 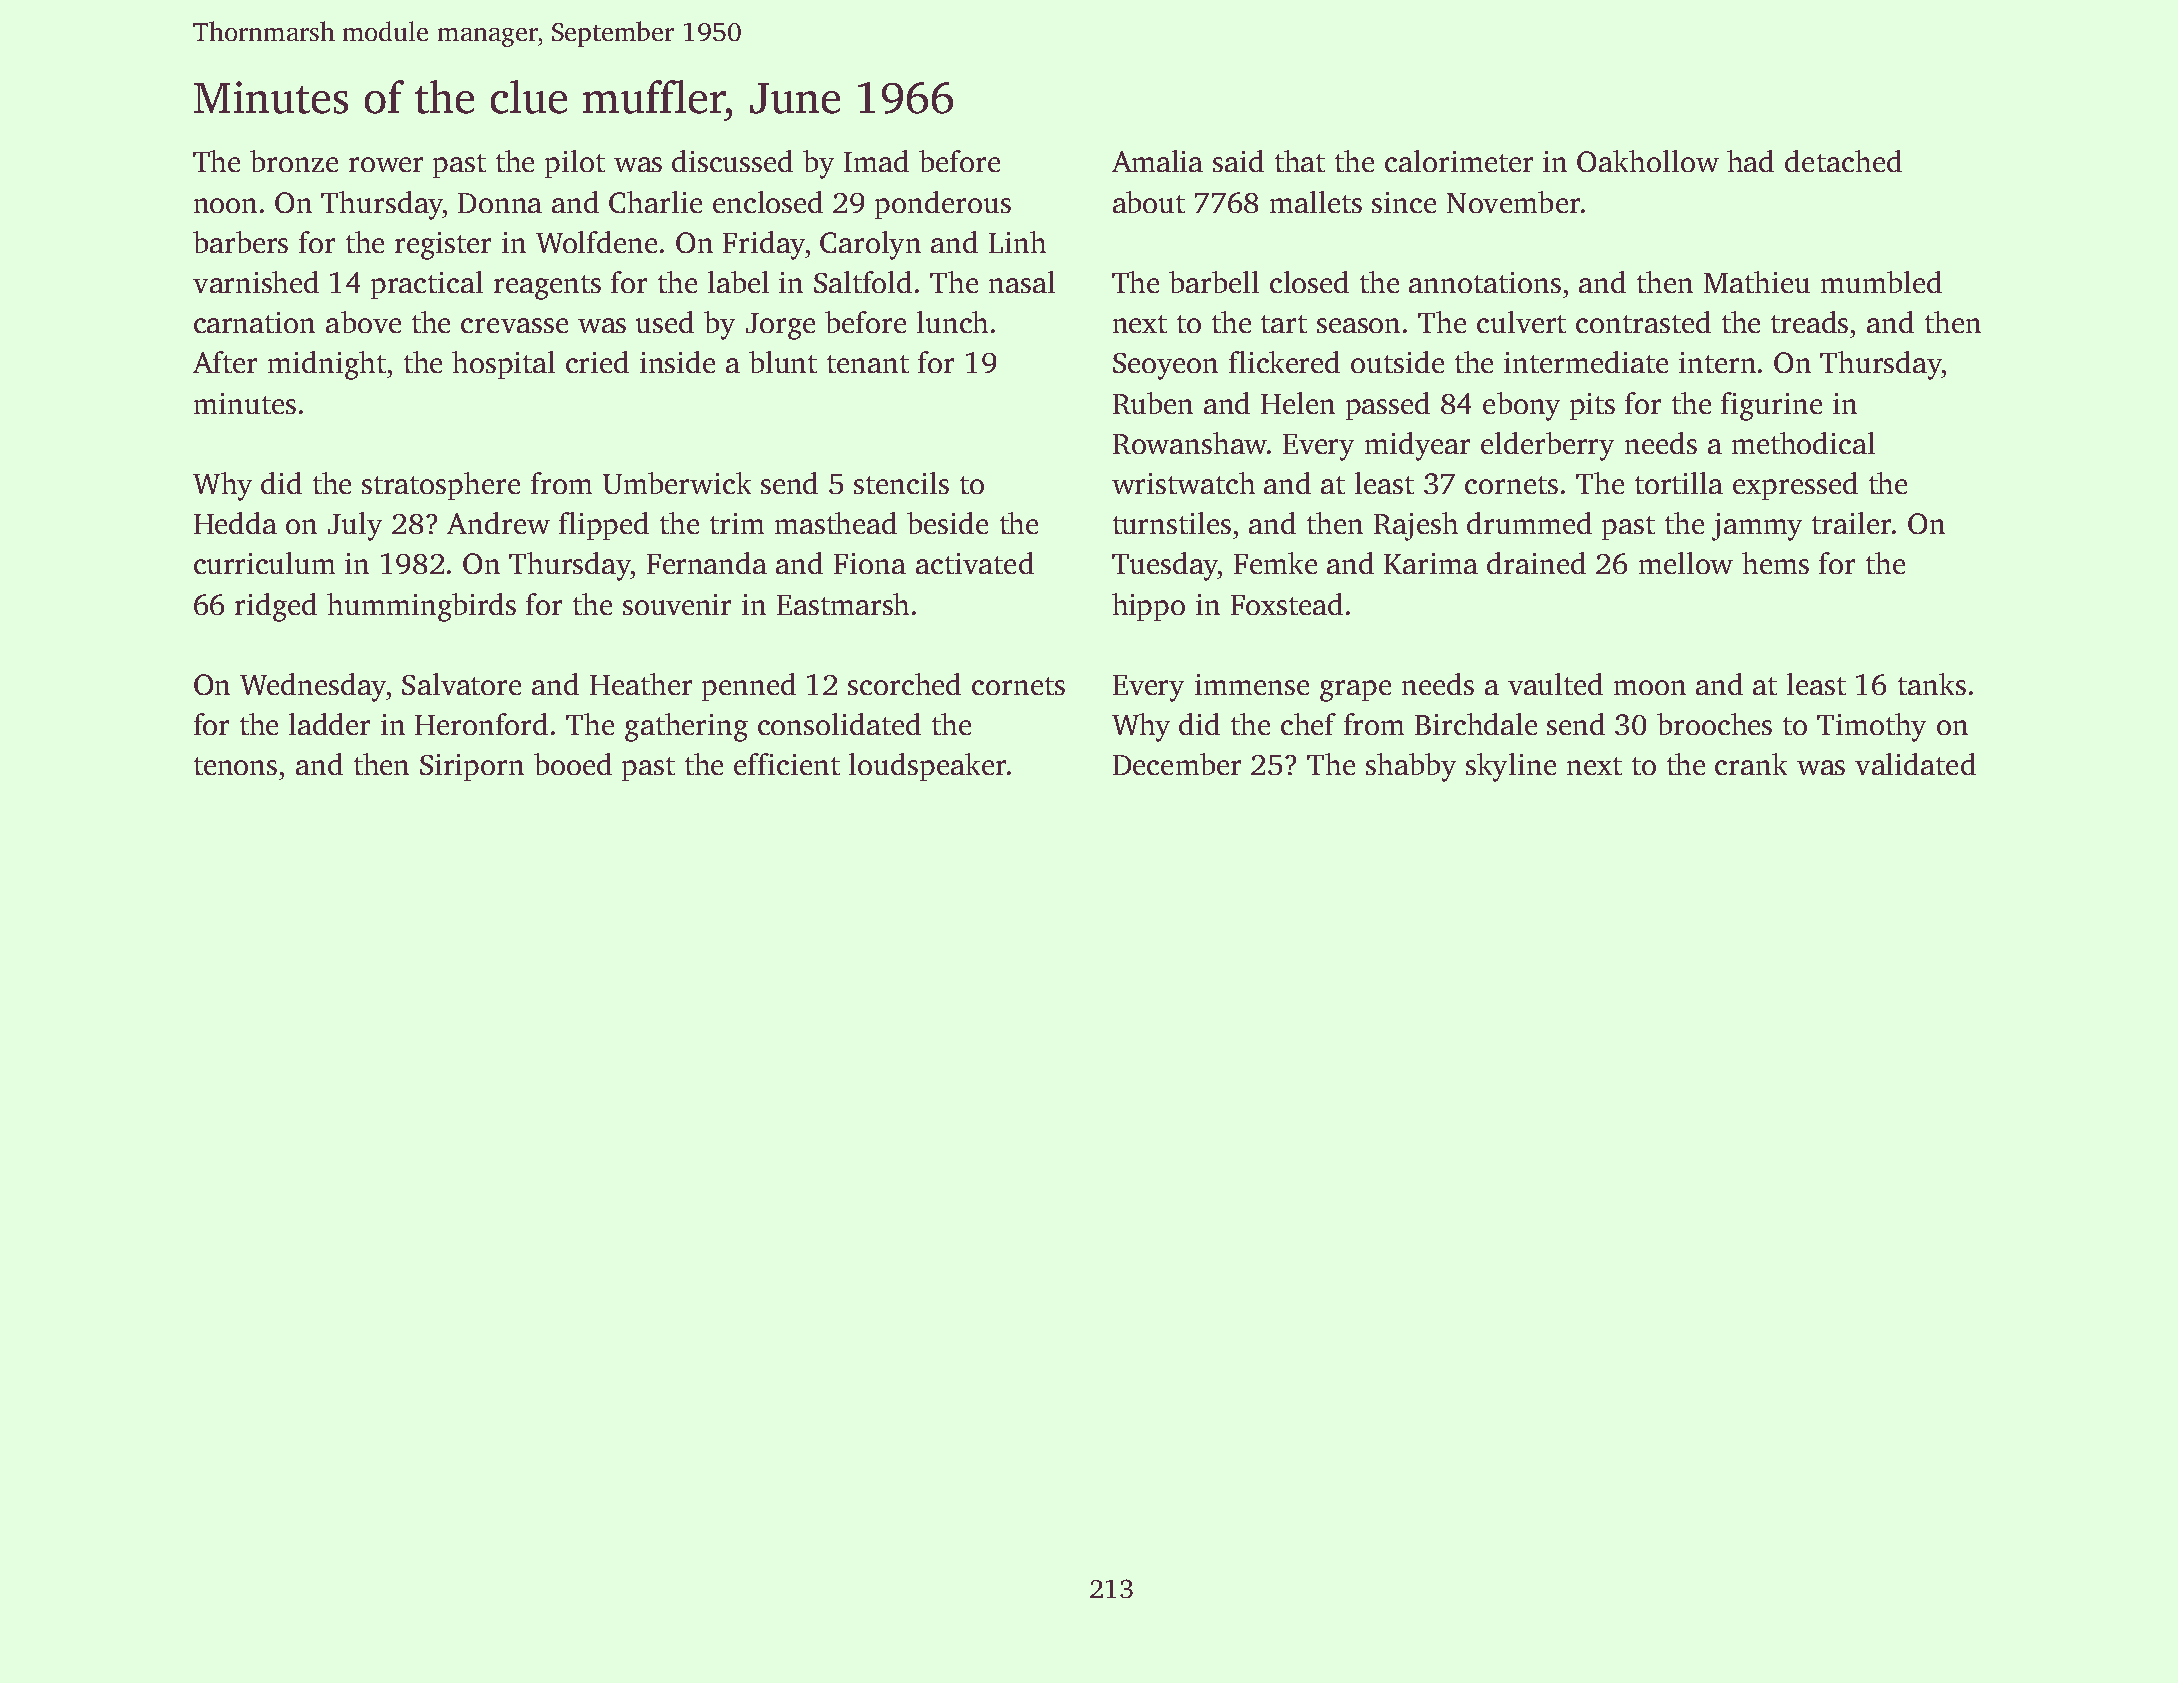 I want to click on mallets, so click(x=1316, y=202).
